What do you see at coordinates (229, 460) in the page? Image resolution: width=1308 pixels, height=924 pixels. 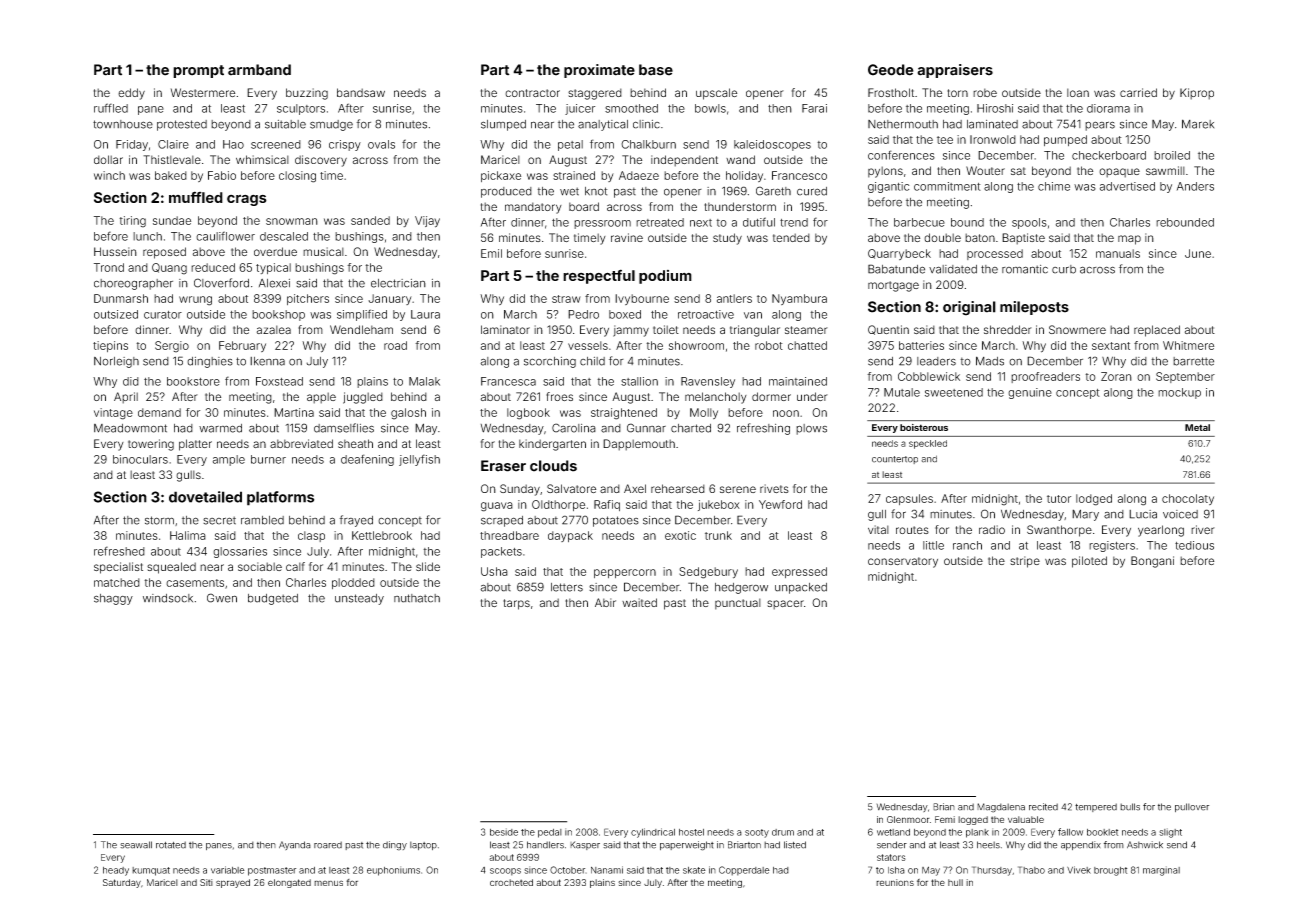 I see `ample` at bounding box center [229, 460].
